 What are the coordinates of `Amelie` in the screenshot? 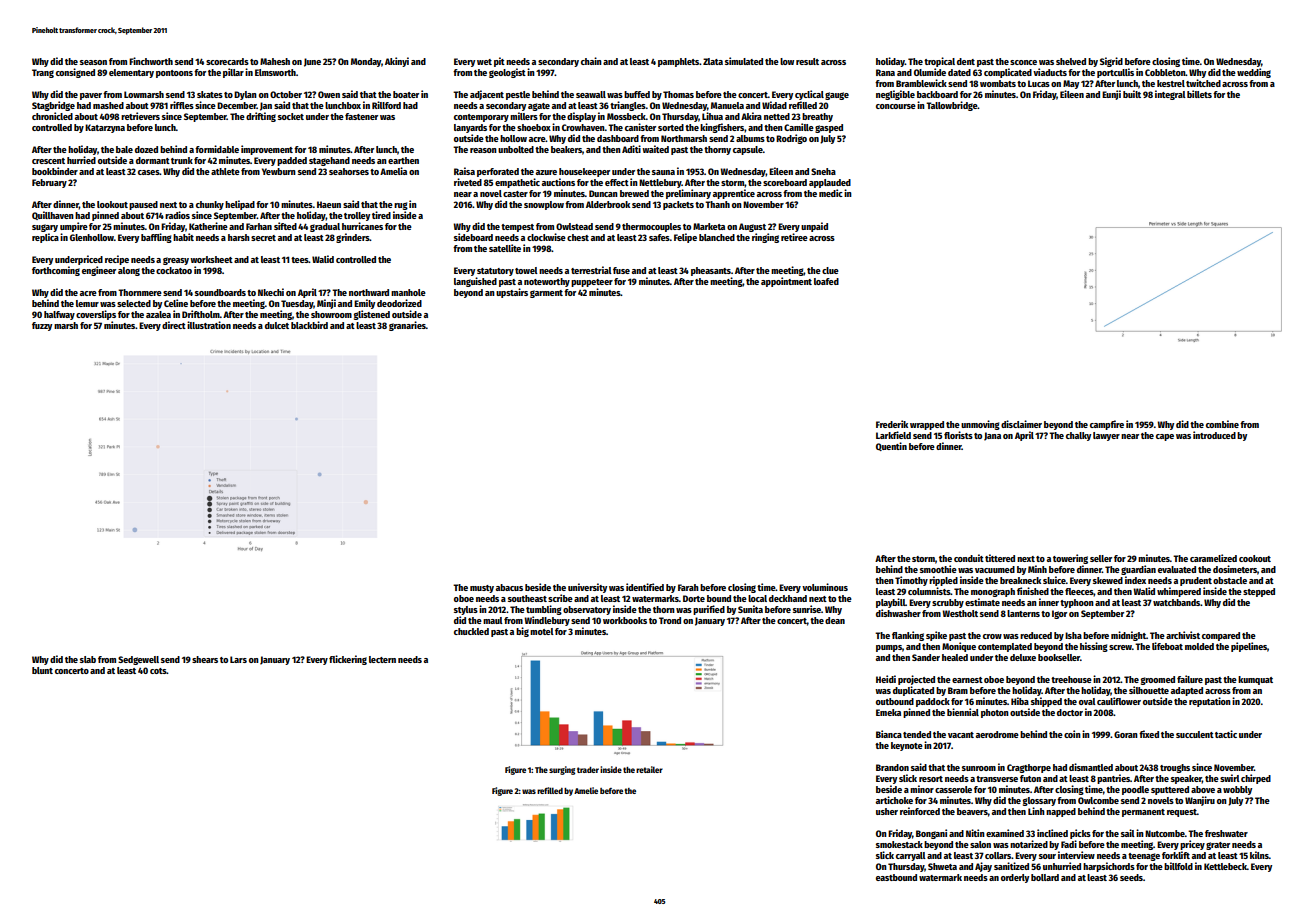 It's located at (586, 790).
